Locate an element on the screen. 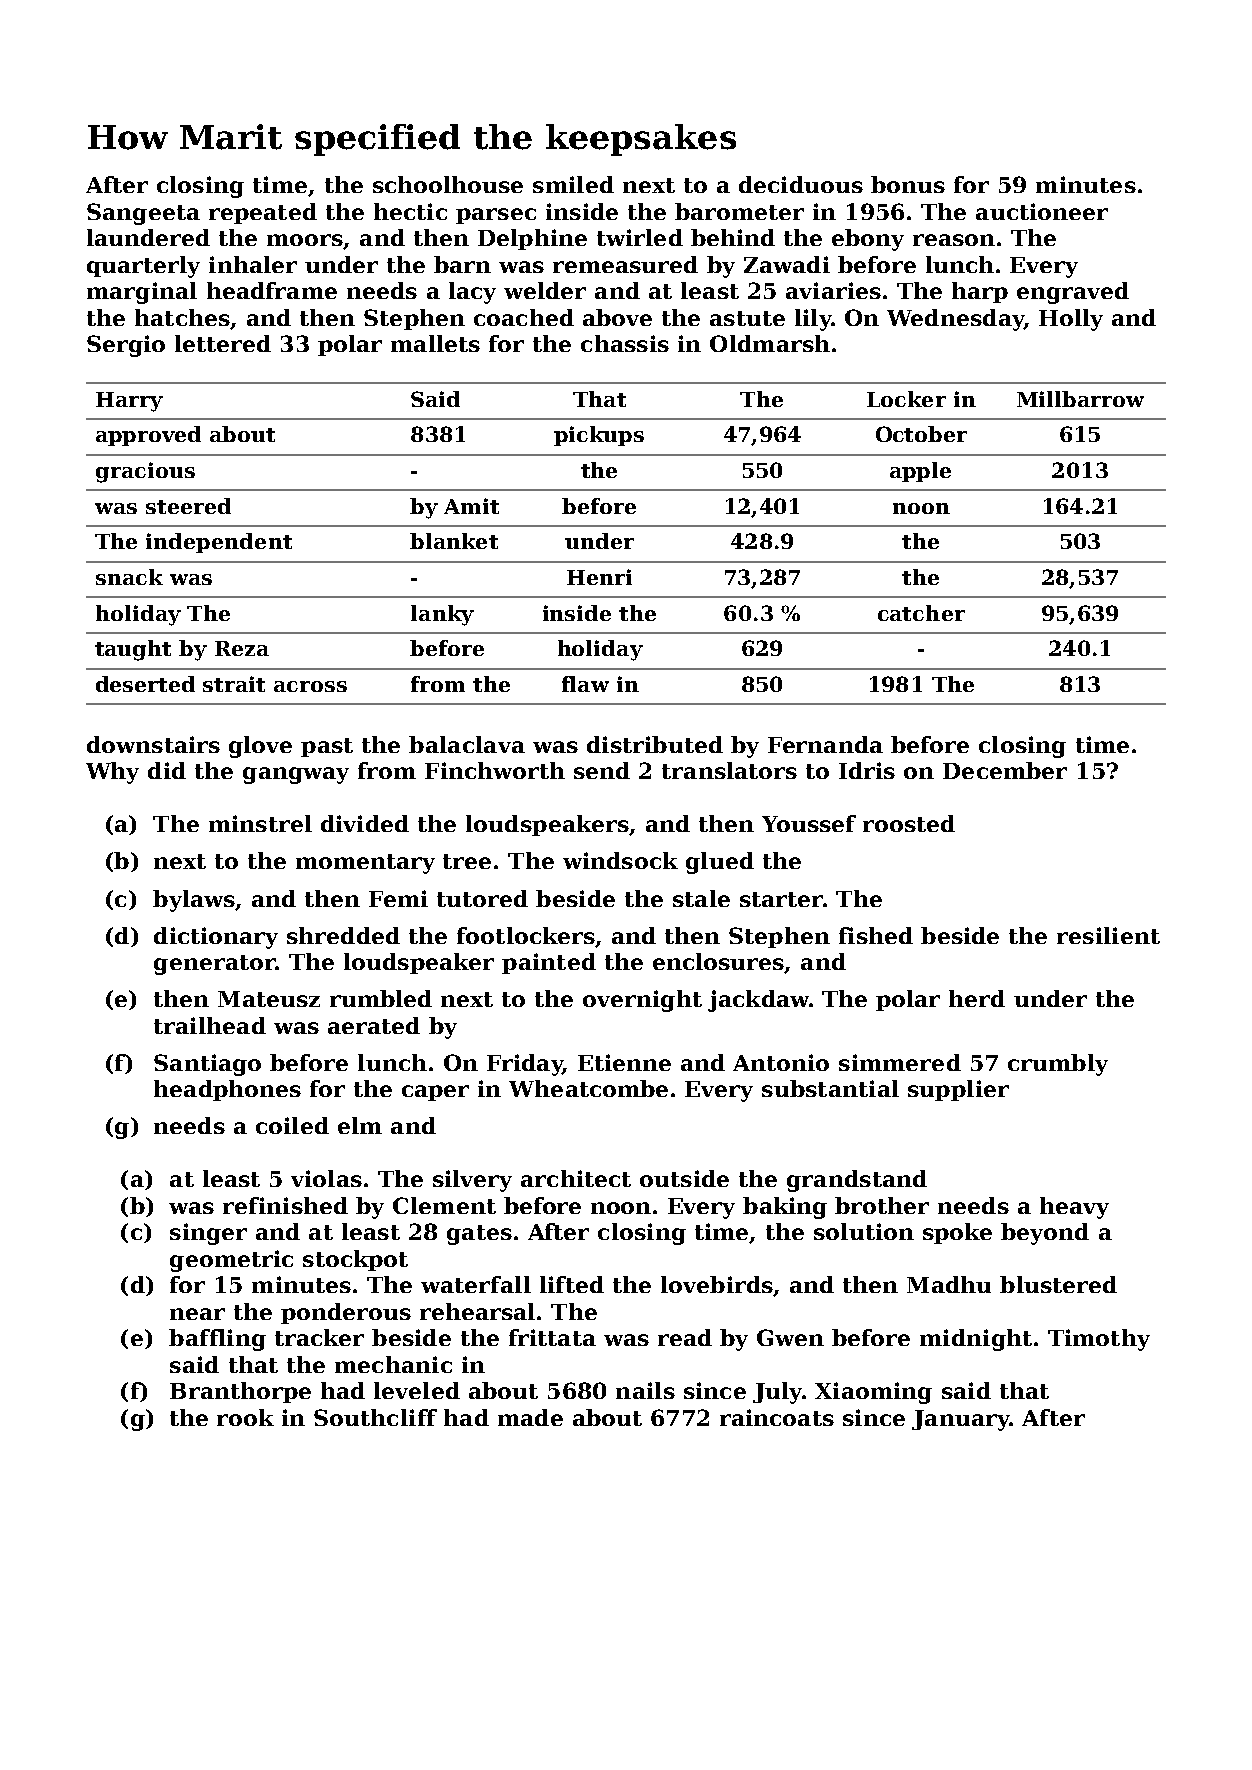 This screenshot has height=1770, width=1252. remeasured is located at coordinates (625, 264).
